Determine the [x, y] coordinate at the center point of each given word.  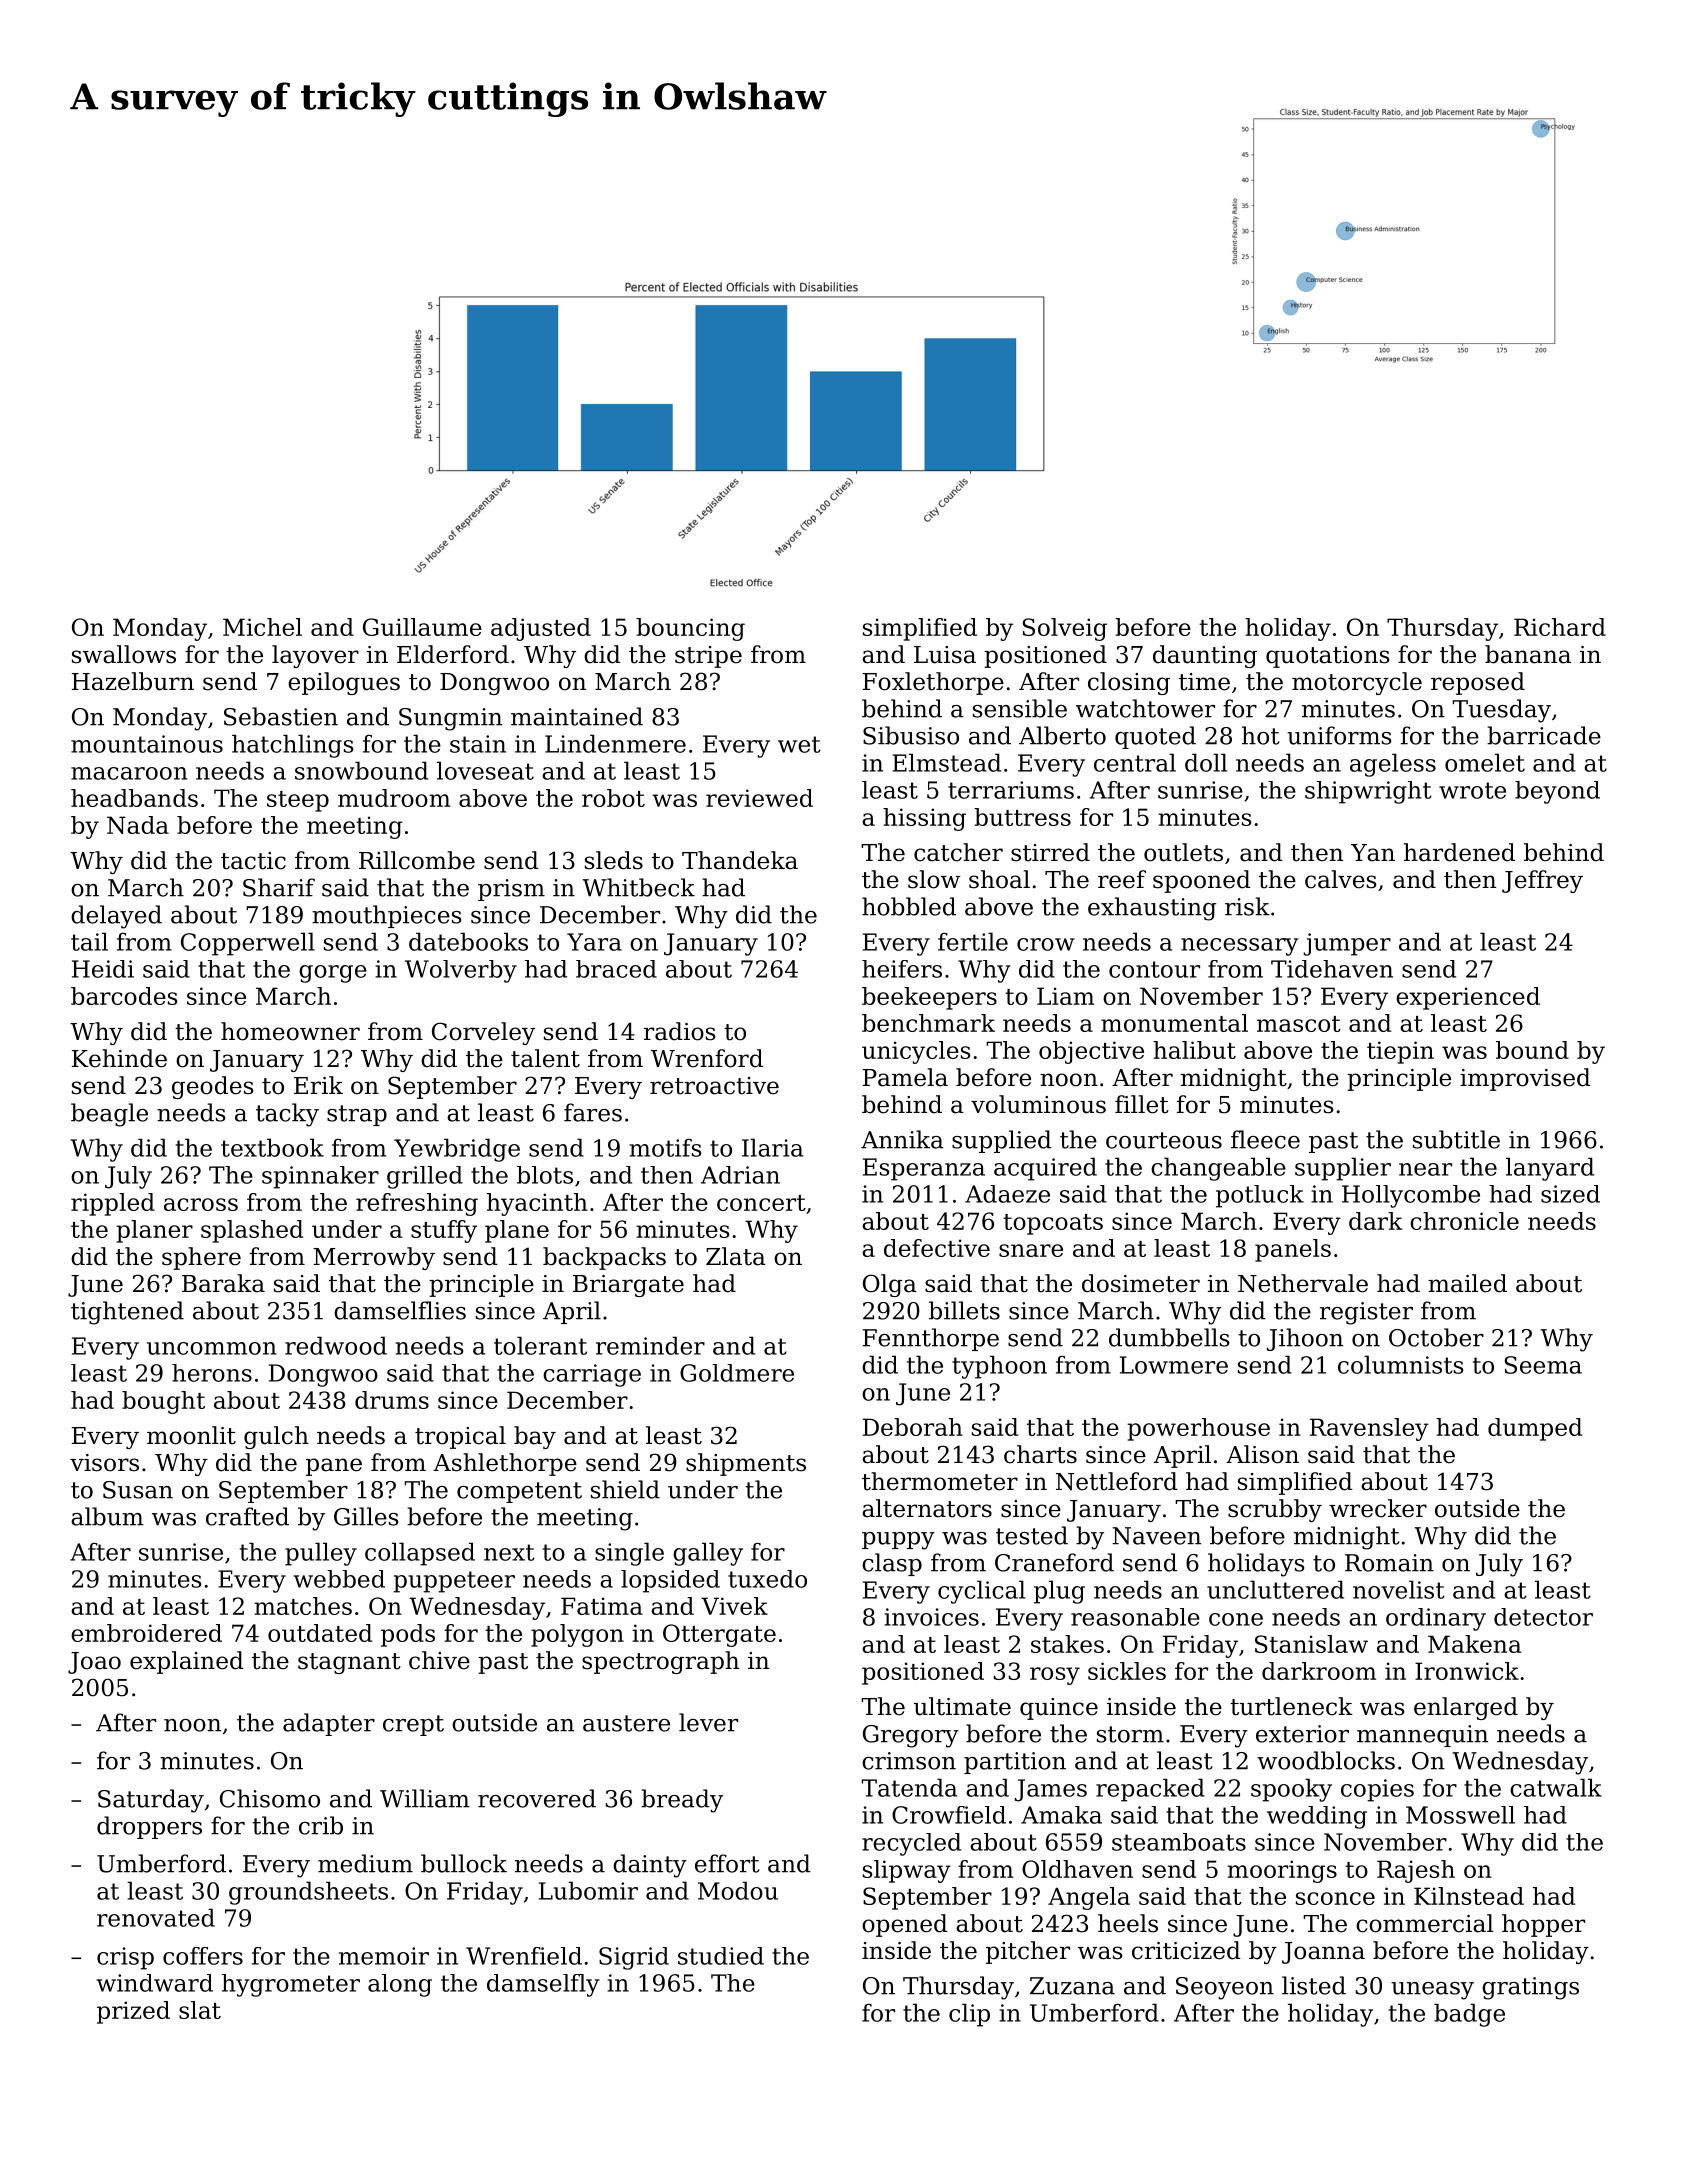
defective [937, 1248]
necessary [1239, 947]
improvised [1525, 1079]
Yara [594, 942]
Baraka [223, 1283]
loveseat [485, 770]
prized [133, 2012]
